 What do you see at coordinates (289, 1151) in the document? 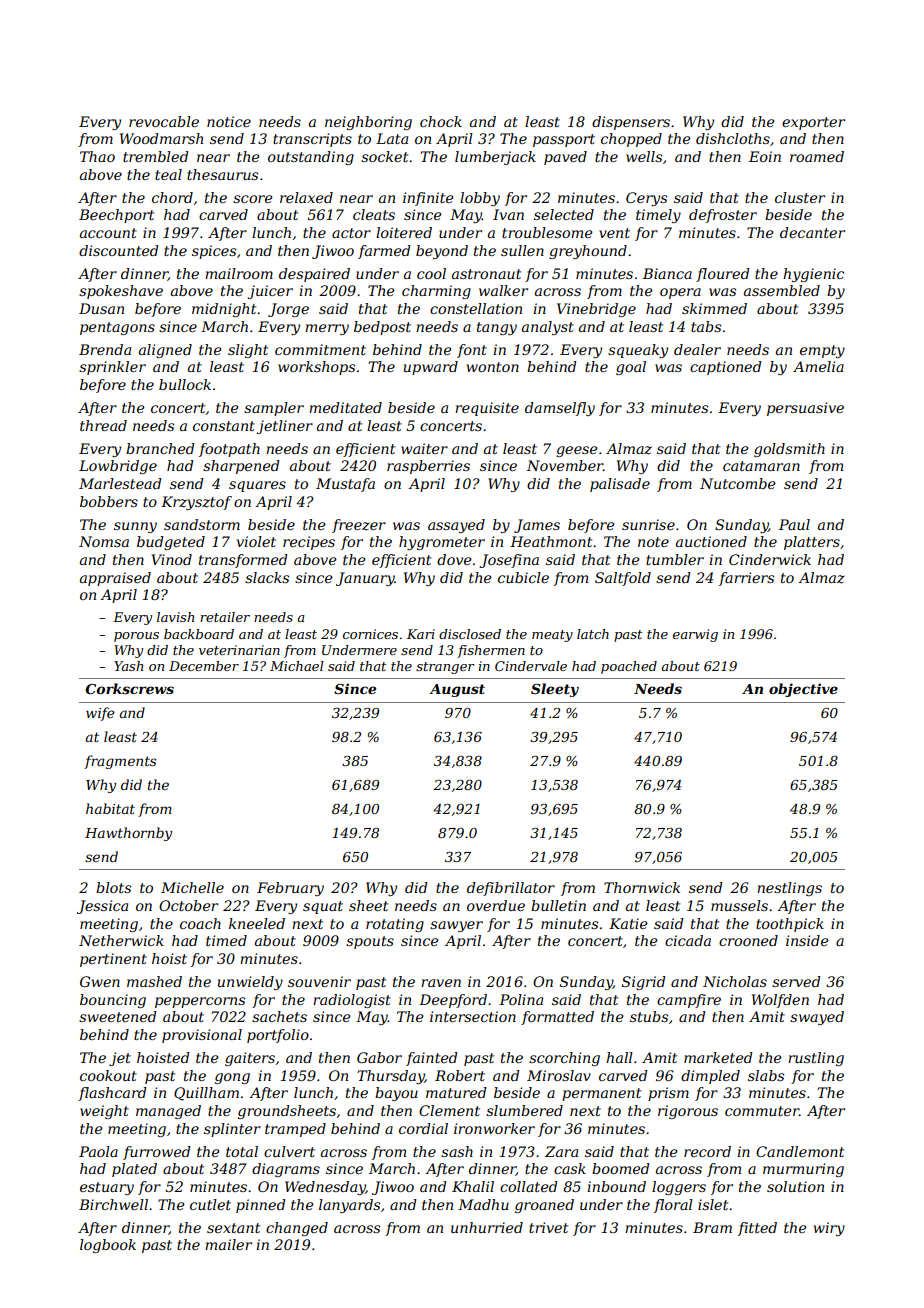
I see `culvert` at bounding box center [289, 1151].
